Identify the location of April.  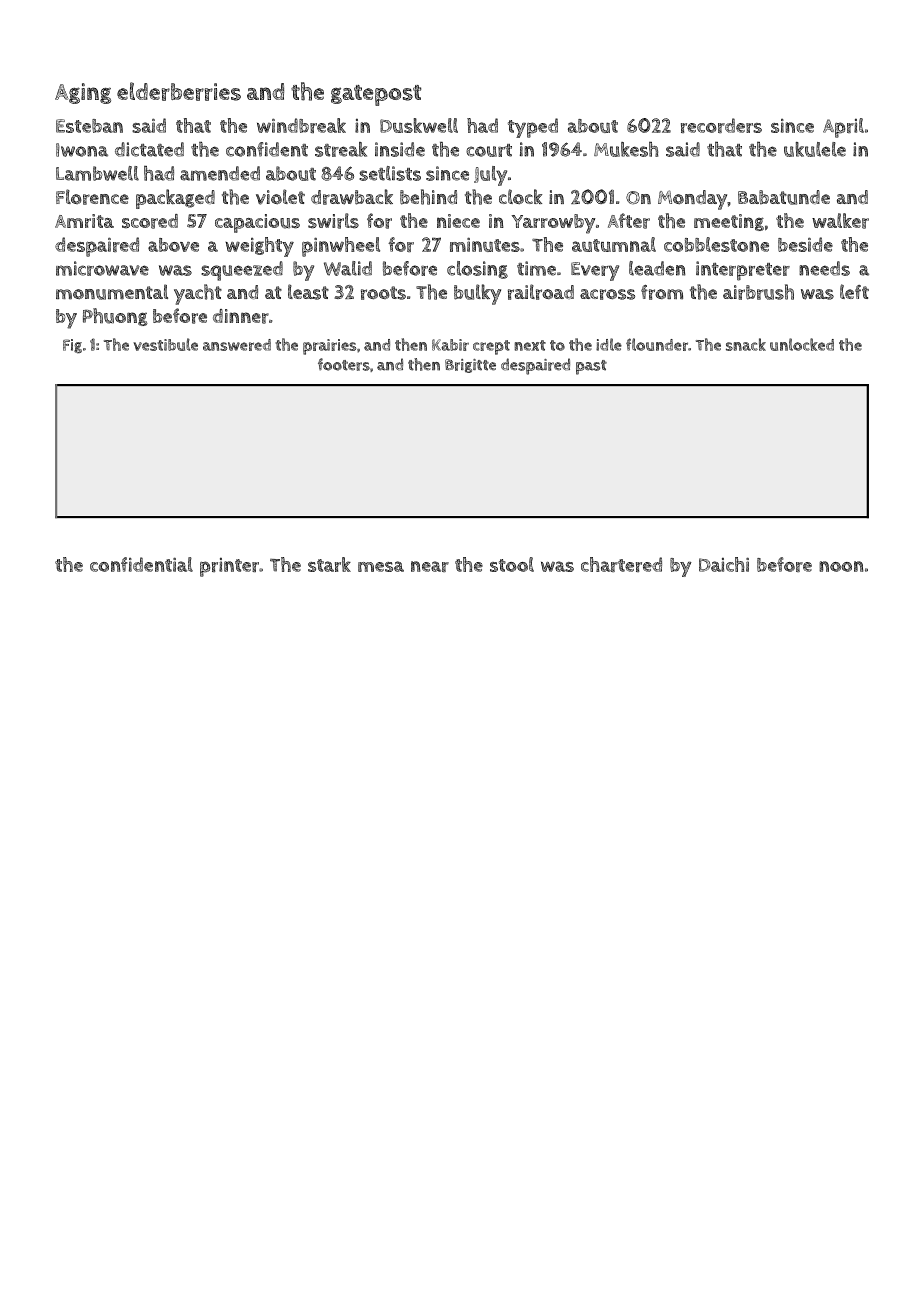
(843, 128).
